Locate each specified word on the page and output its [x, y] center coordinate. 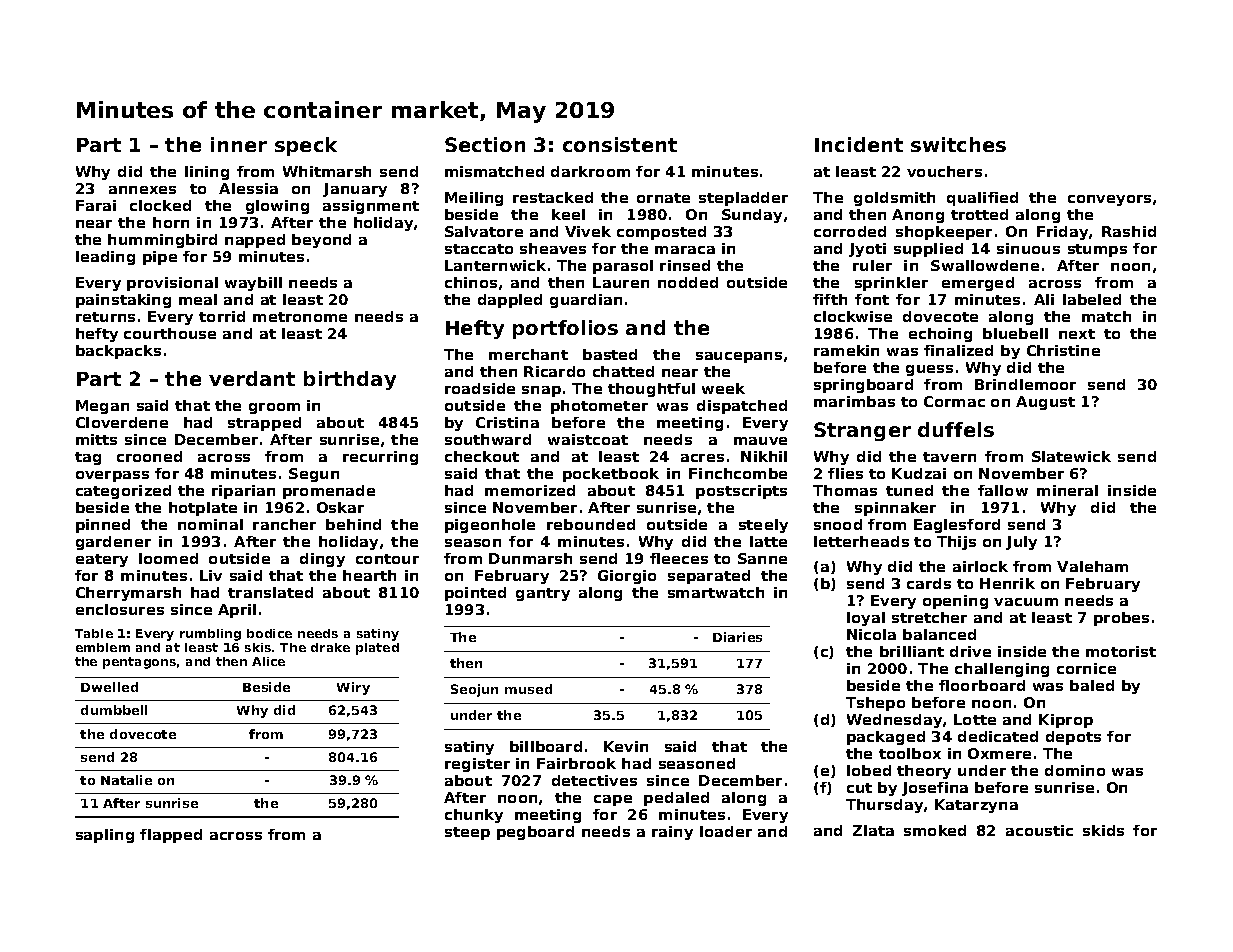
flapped [171, 836]
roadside [480, 388]
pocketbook [611, 475]
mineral [1067, 490]
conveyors [1109, 200]
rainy [672, 833]
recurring [380, 458]
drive [970, 651]
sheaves [553, 248]
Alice [268, 661]
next [1077, 334]
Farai [96, 205]
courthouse [170, 333]
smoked [935, 830]
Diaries [737, 637]
